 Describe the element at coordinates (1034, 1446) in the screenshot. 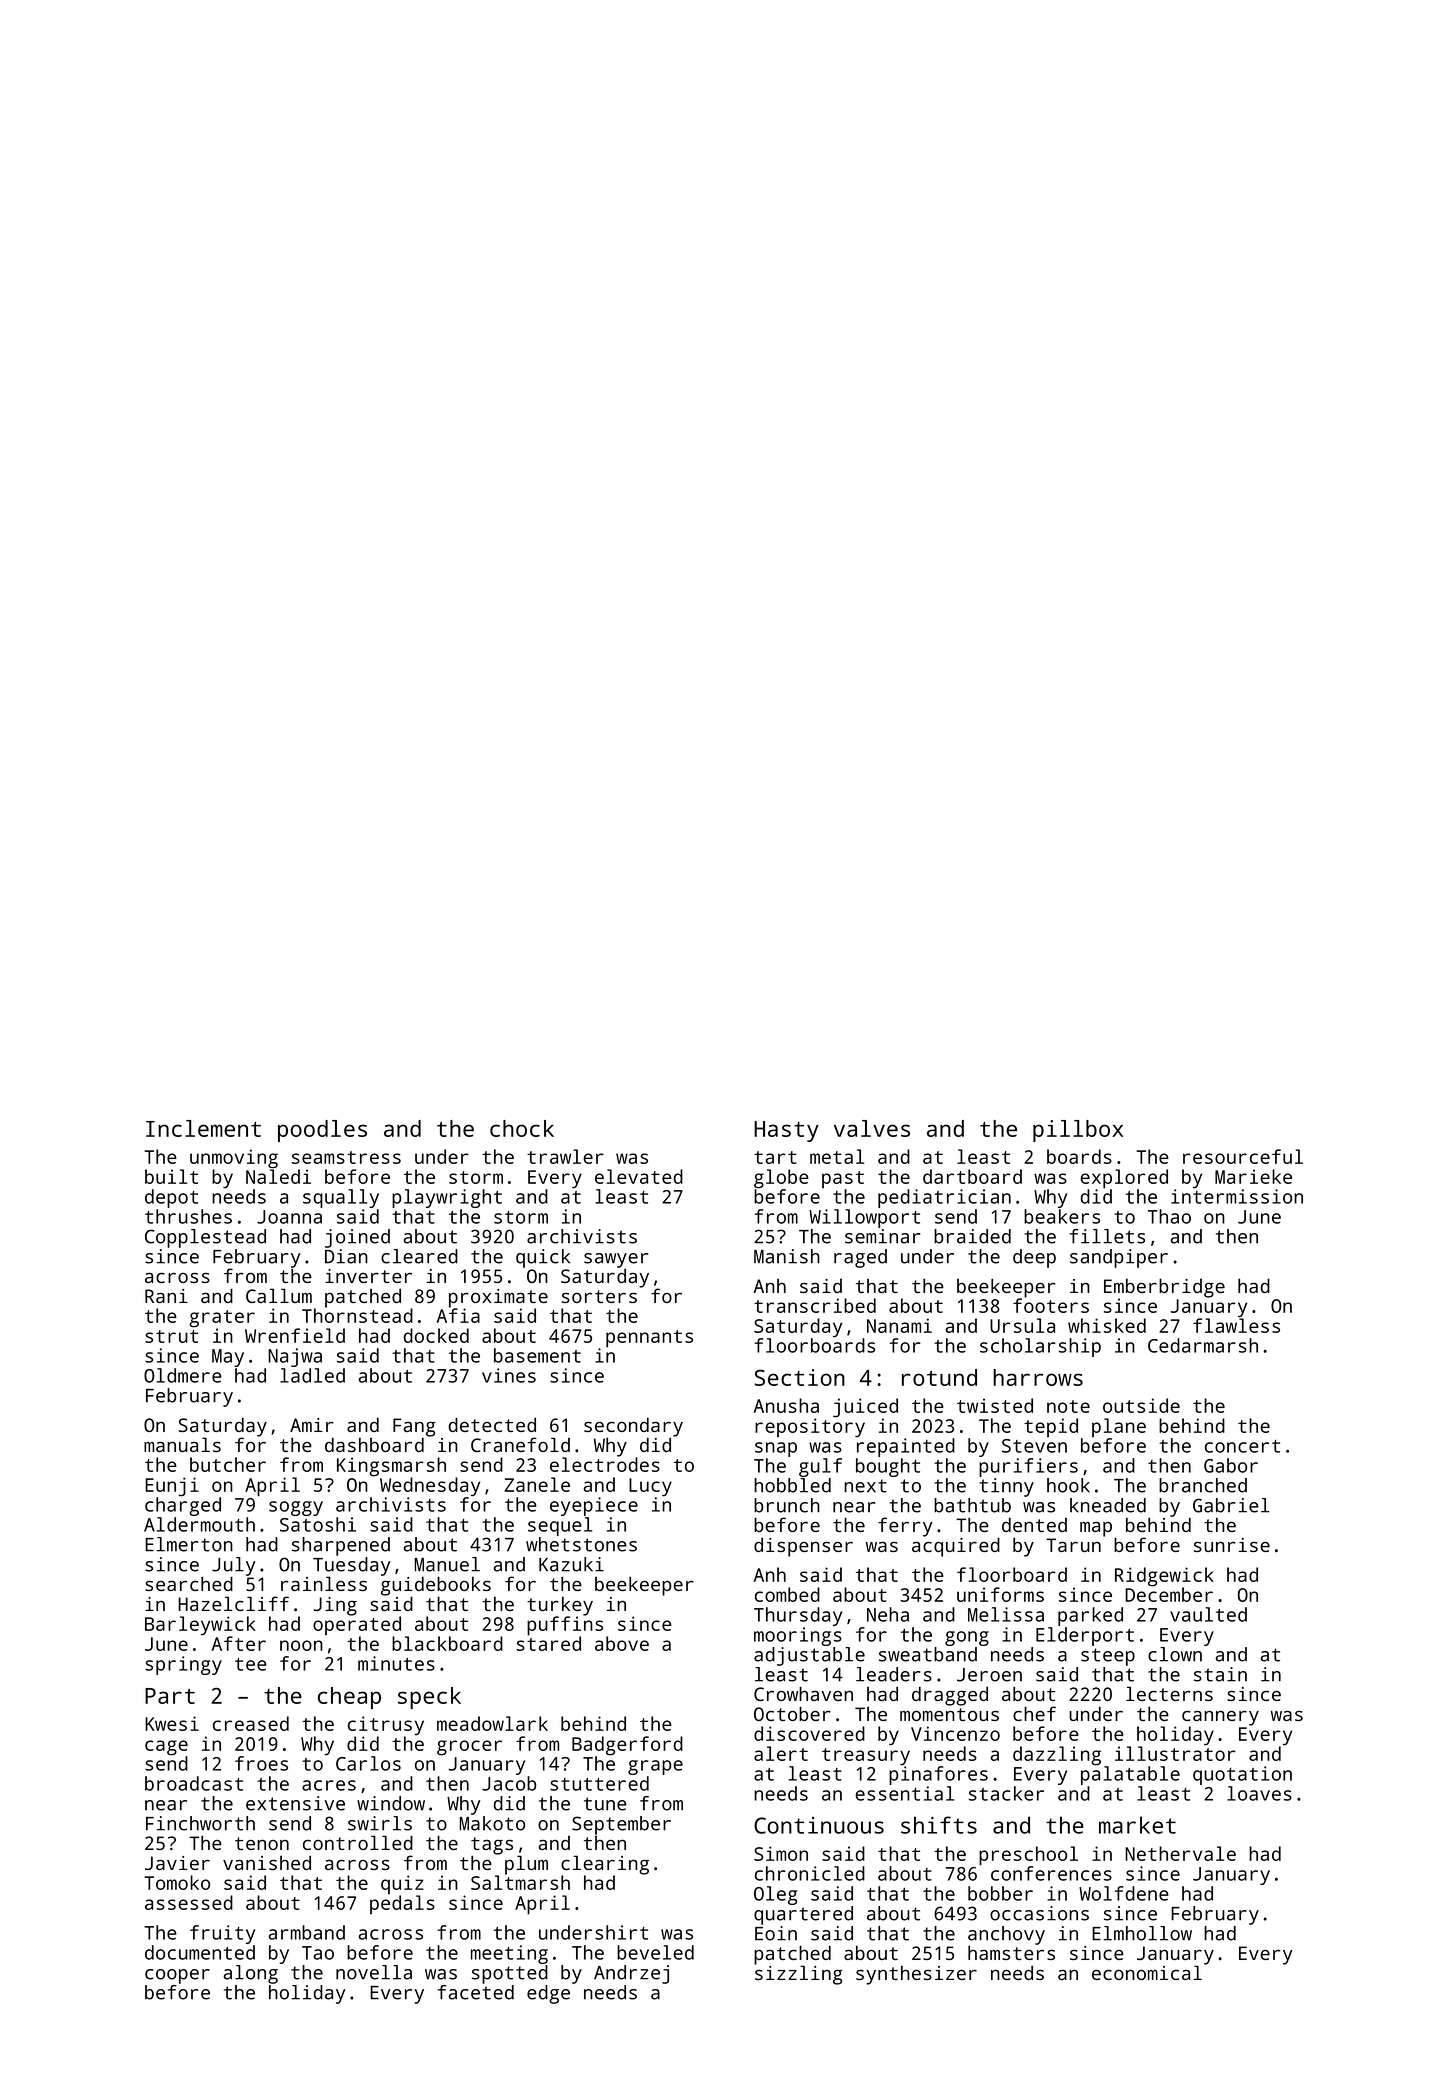

I see `Steven` at that location.
